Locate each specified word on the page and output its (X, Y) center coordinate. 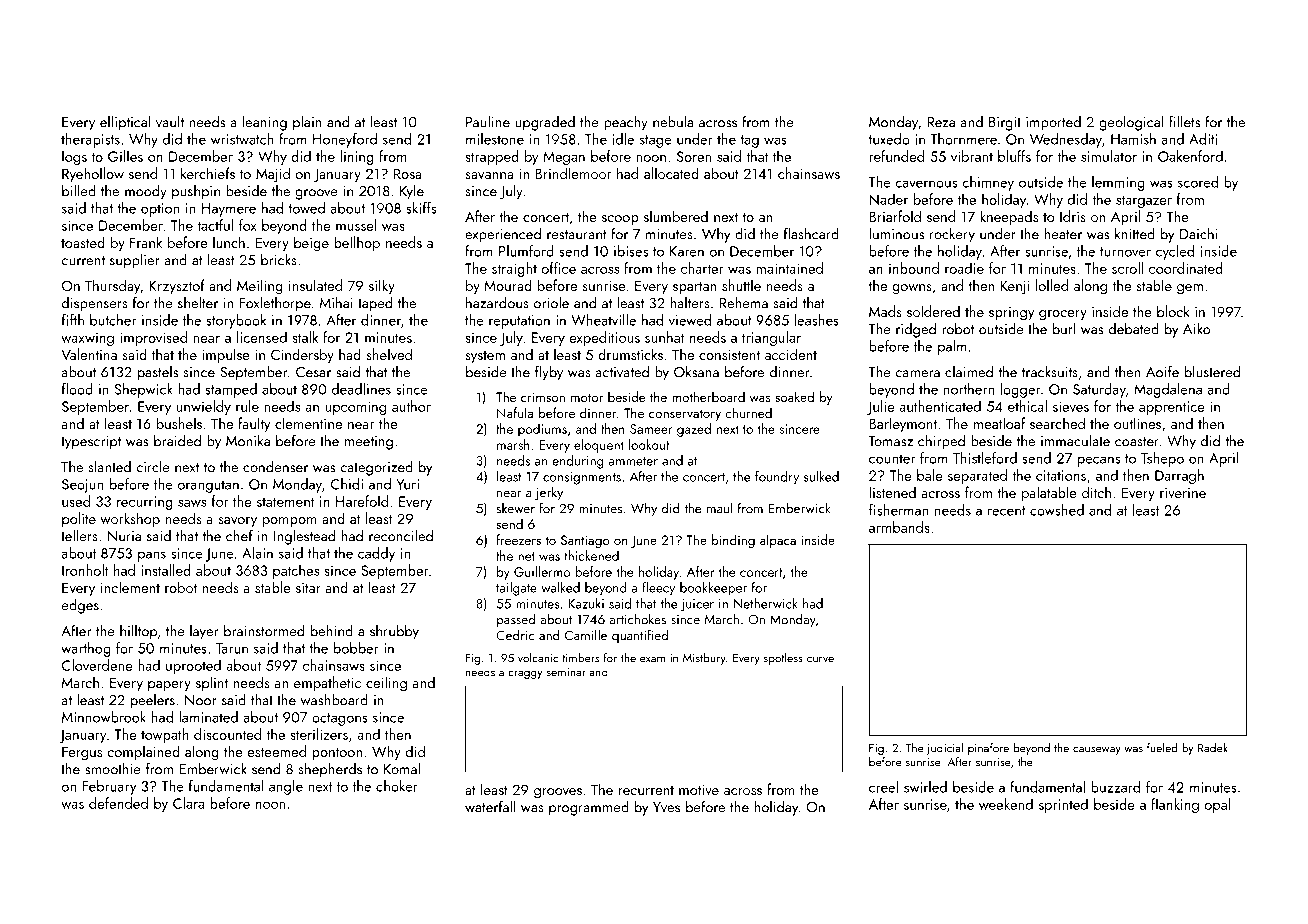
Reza (941, 122)
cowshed (1057, 510)
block (1173, 311)
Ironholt (85, 570)
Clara (188, 803)
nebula (673, 121)
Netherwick (766, 603)
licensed (262, 337)
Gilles (125, 156)
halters (690, 303)
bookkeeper (713, 589)
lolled (1052, 285)
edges (80, 606)
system (485, 357)
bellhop (357, 243)
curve (820, 659)
